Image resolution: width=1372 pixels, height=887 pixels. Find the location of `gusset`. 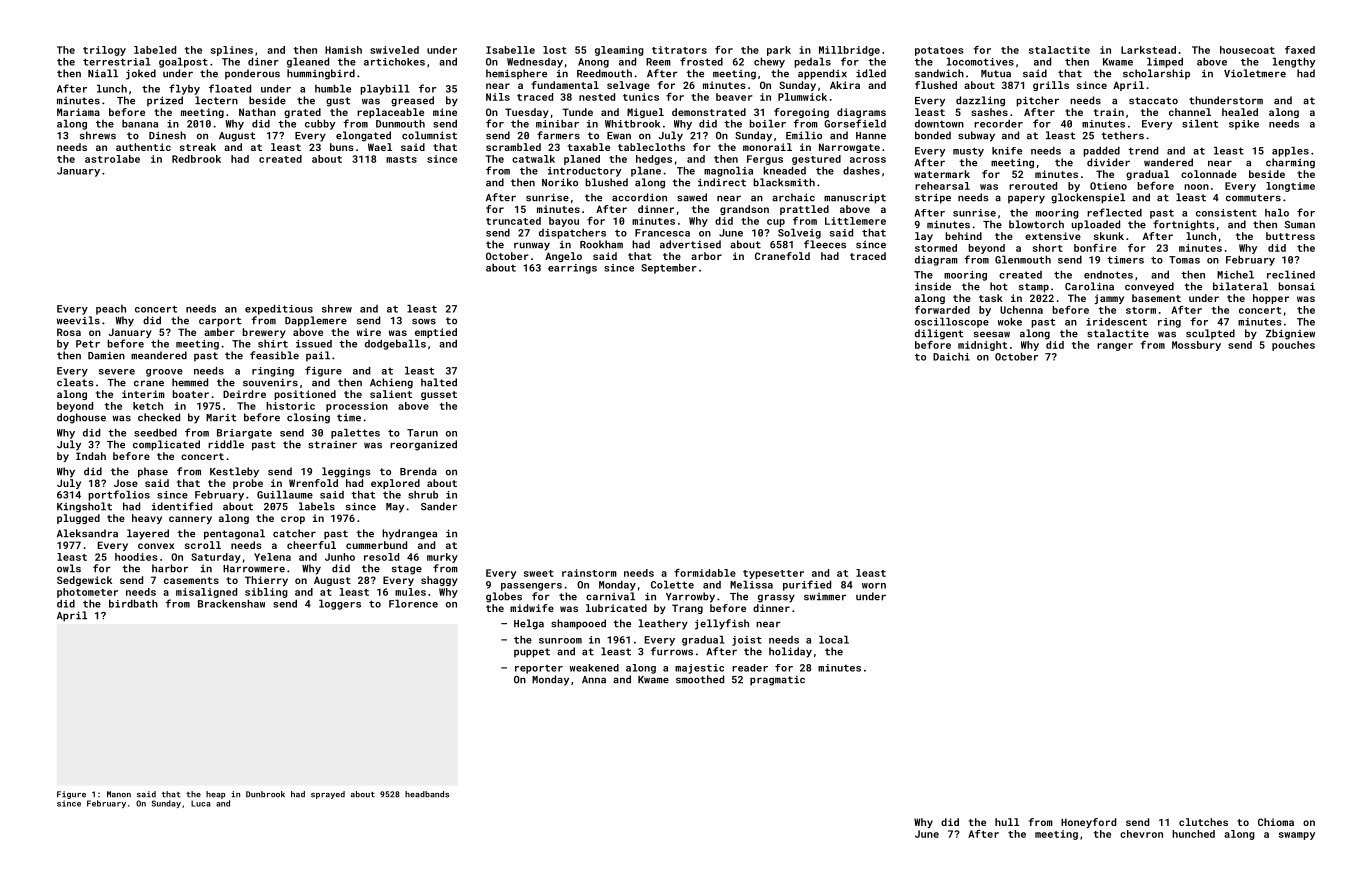

gusset is located at coordinates (439, 395).
